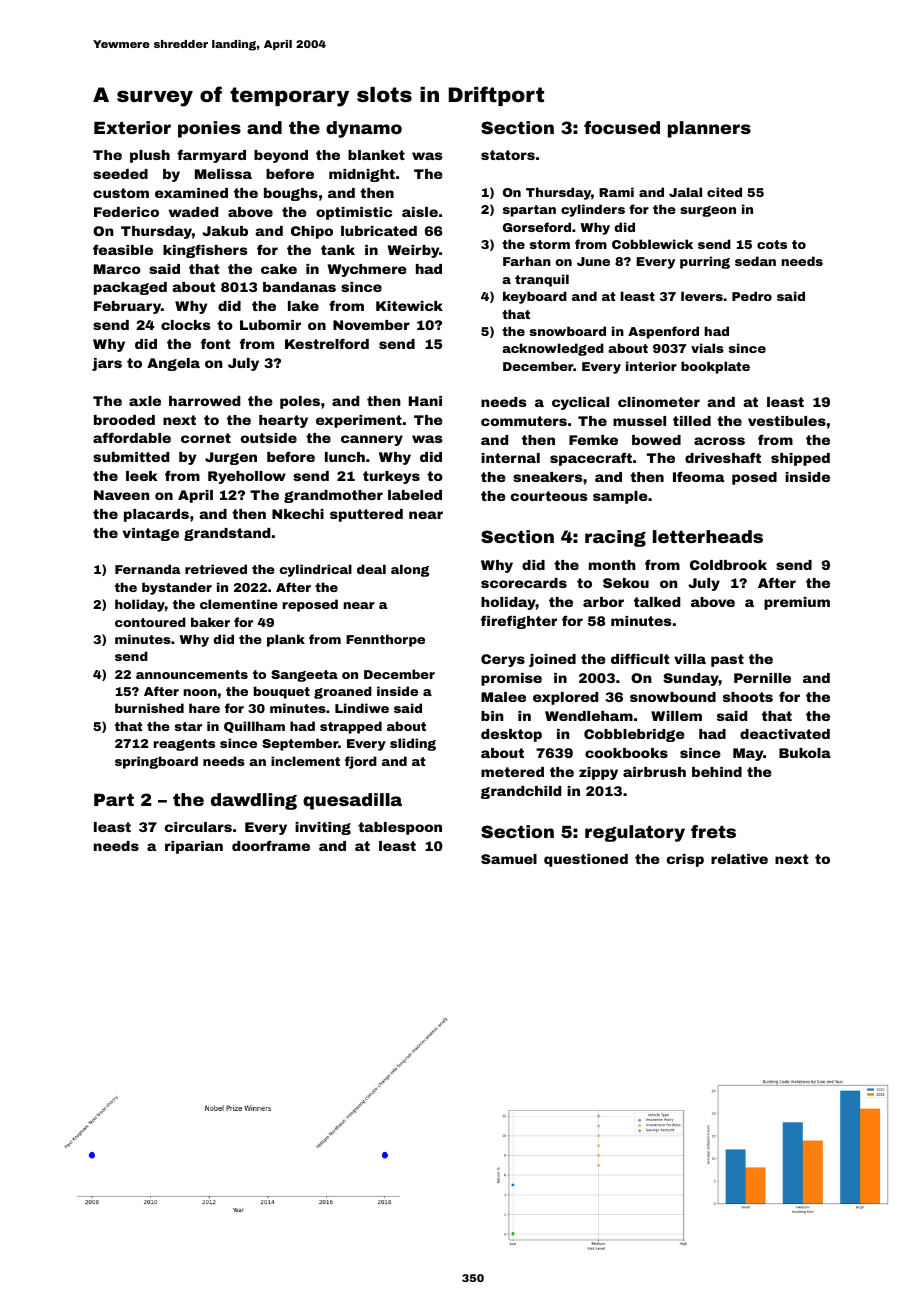 The width and height of the screenshot is (924, 1308). Describe the element at coordinates (425, 401) in the screenshot. I see `Hani` at that location.
